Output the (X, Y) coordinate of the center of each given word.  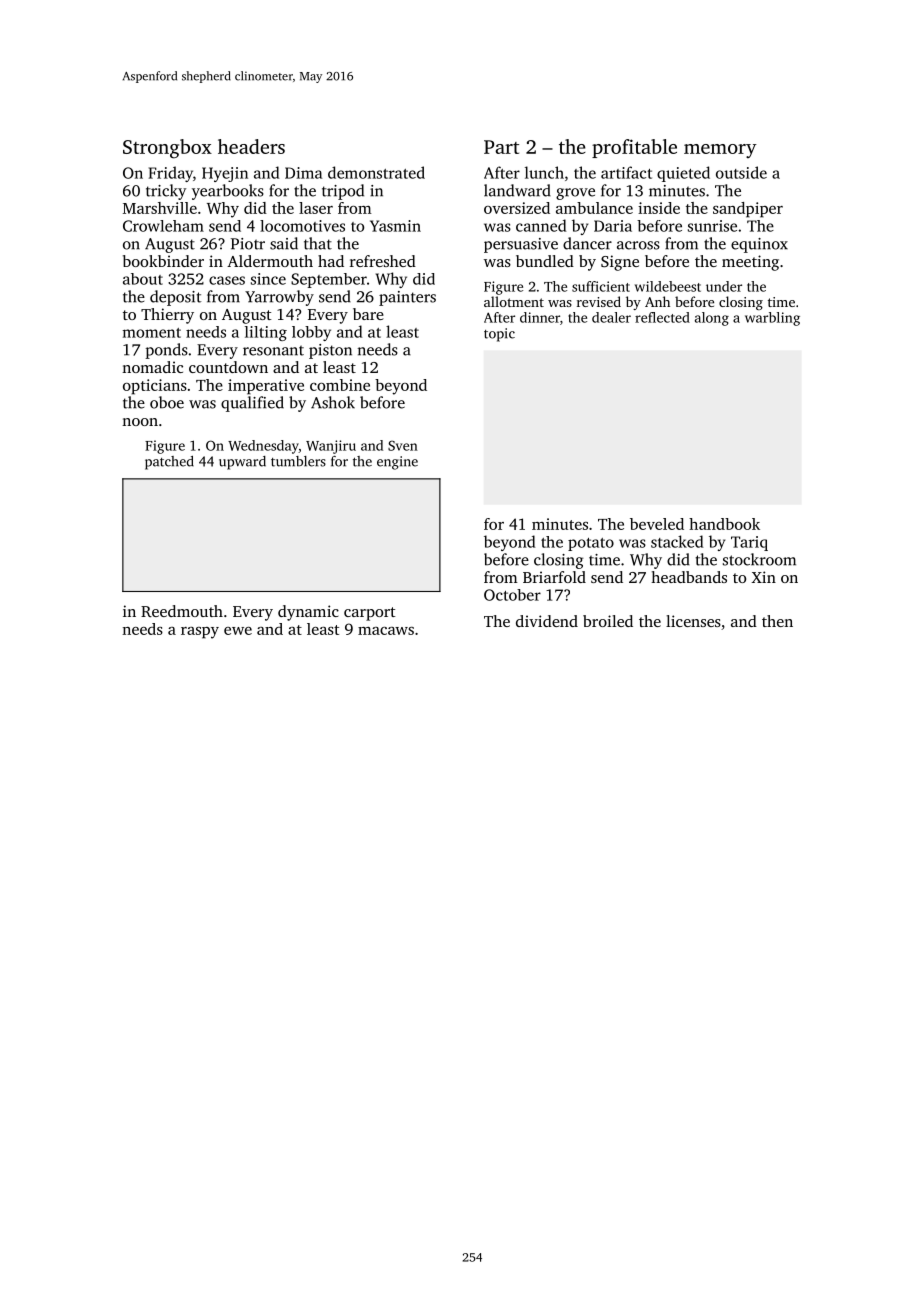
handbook (724, 524)
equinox (759, 245)
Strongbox (167, 149)
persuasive (521, 245)
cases (227, 280)
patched (169, 463)
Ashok (333, 402)
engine (397, 463)
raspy (200, 633)
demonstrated (376, 172)
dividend (547, 621)
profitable (634, 148)
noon (140, 422)
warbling (772, 319)
